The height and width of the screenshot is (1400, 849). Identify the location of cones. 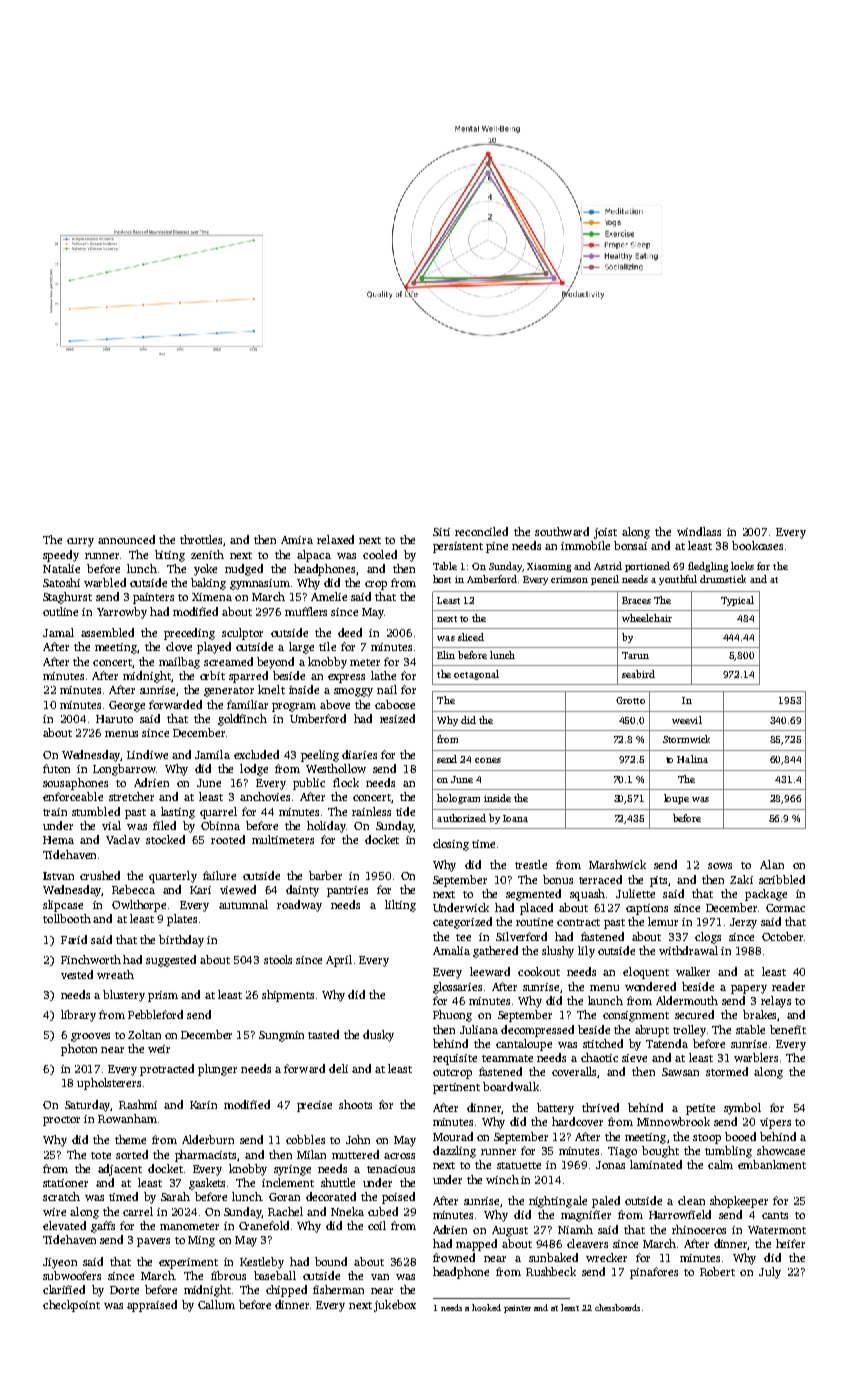
(488, 760).
